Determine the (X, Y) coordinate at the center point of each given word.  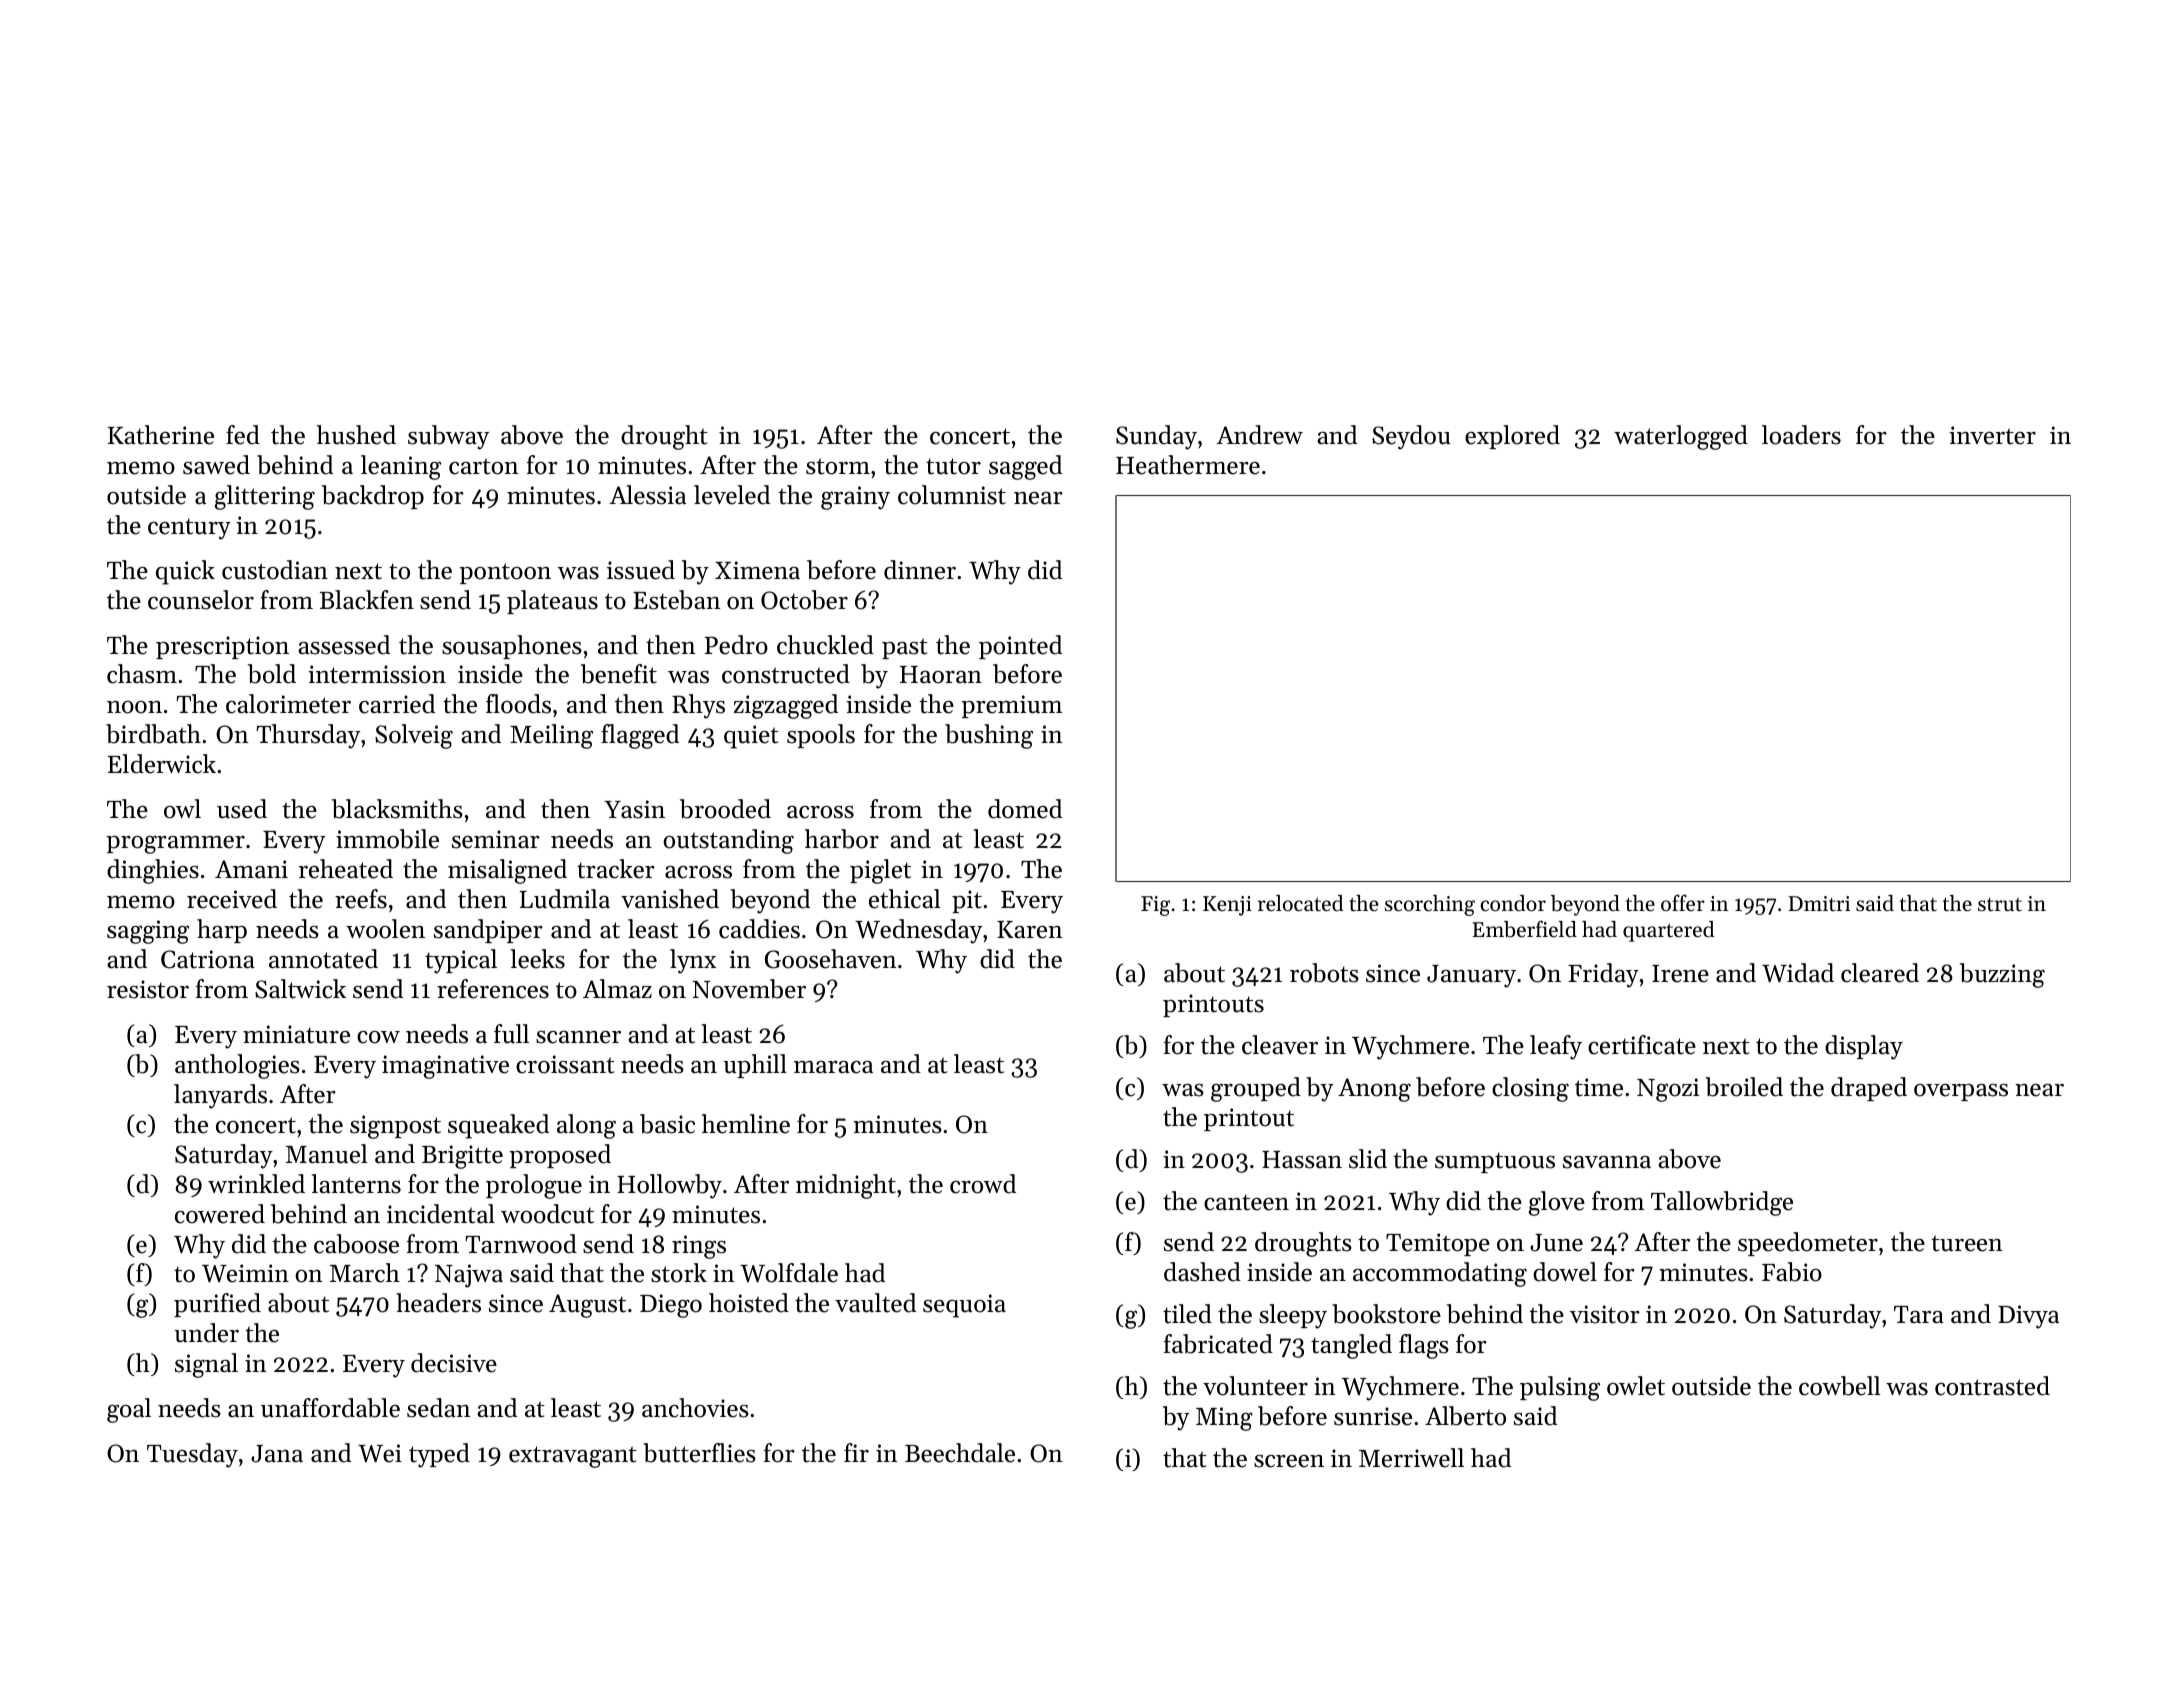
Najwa (469, 1276)
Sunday (1156, 437)
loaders (1801, 435)
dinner (920, 570)
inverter (1992, 435)
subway (448, 437)
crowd (983, 1184)
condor (1513, 903)
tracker (616, 869)
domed (1025, 809)
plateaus (552, 602)
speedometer (1808, 1244)
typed (439, 1455)
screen (1289, 1461)
